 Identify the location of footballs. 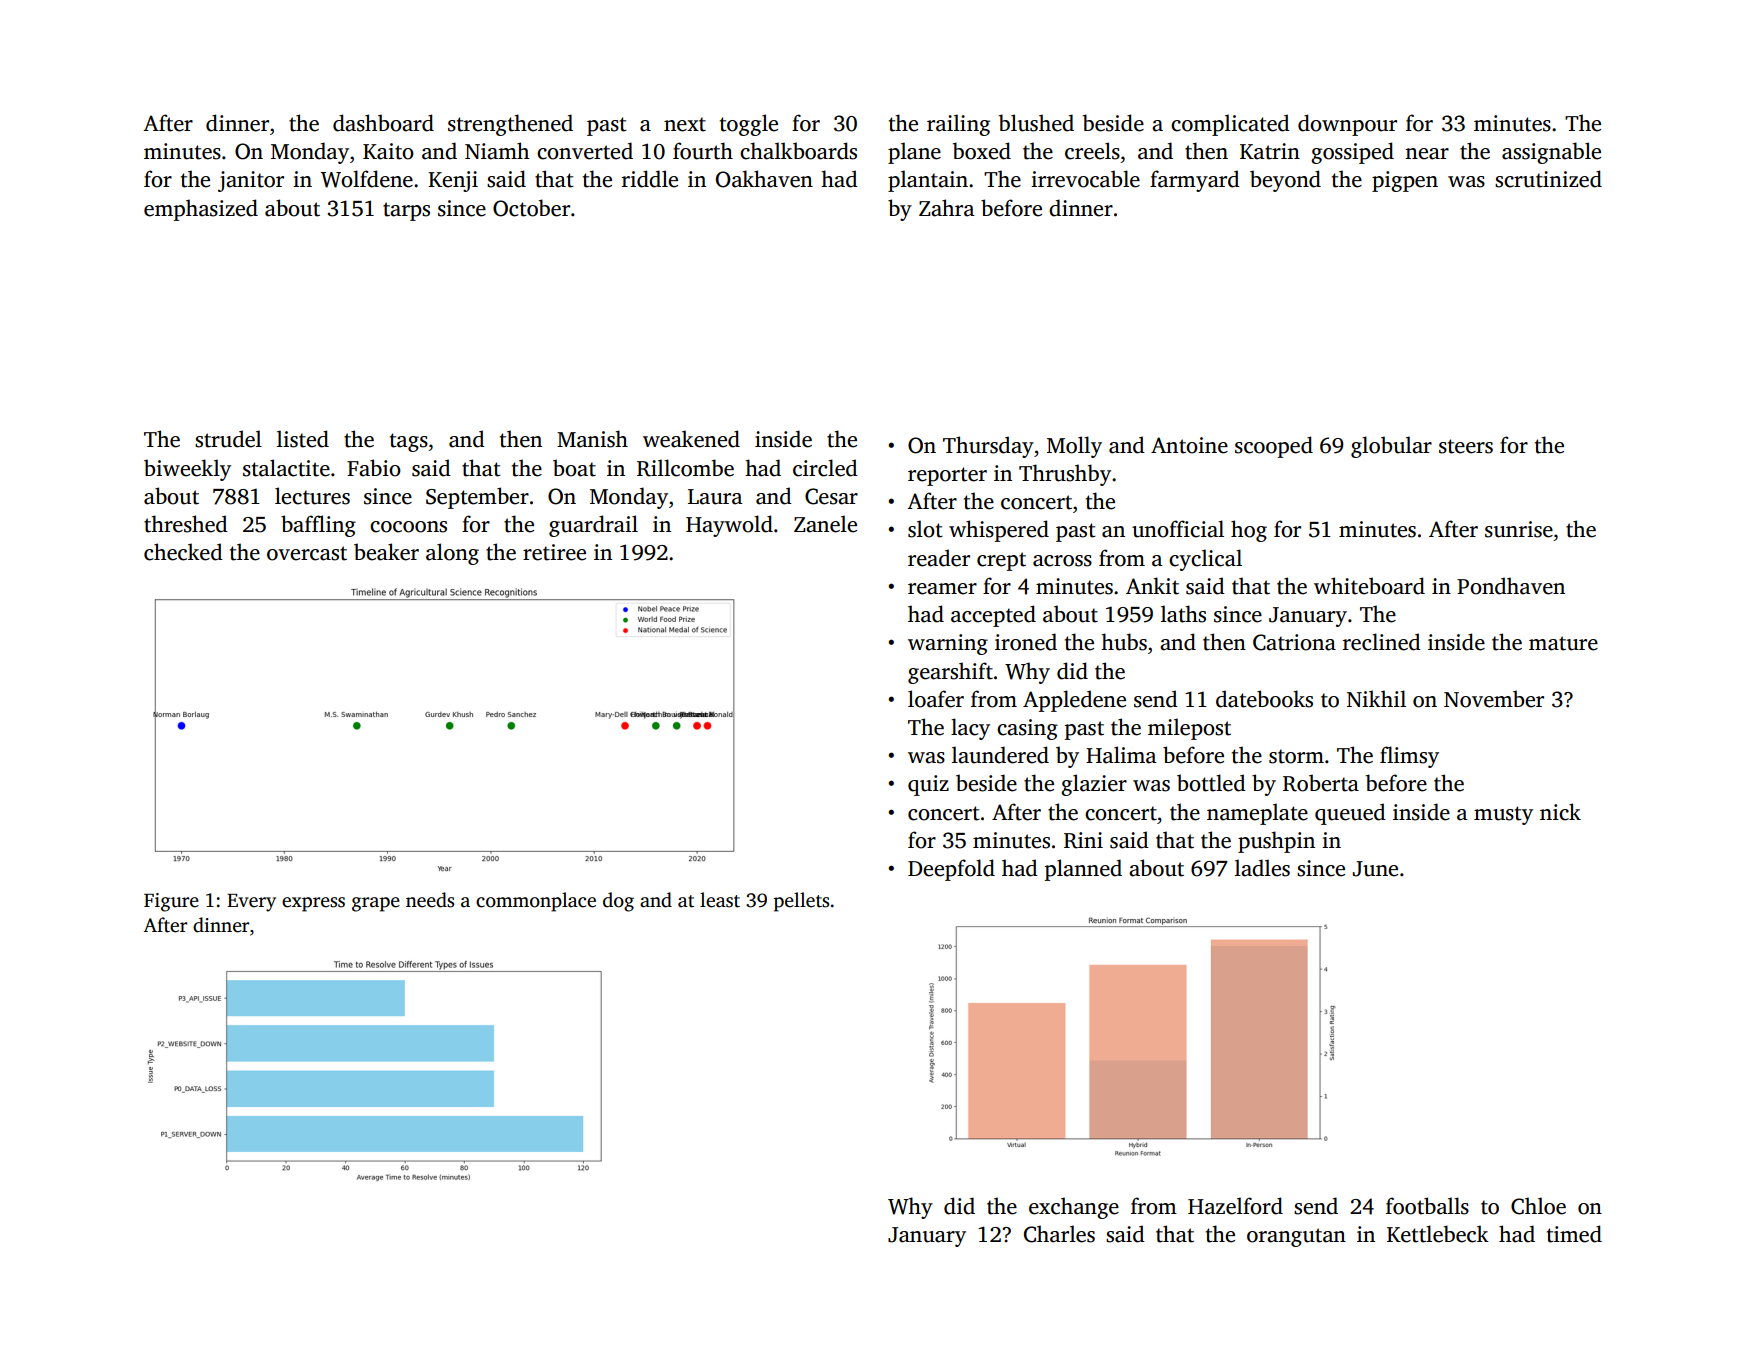
(1427, 1206).
